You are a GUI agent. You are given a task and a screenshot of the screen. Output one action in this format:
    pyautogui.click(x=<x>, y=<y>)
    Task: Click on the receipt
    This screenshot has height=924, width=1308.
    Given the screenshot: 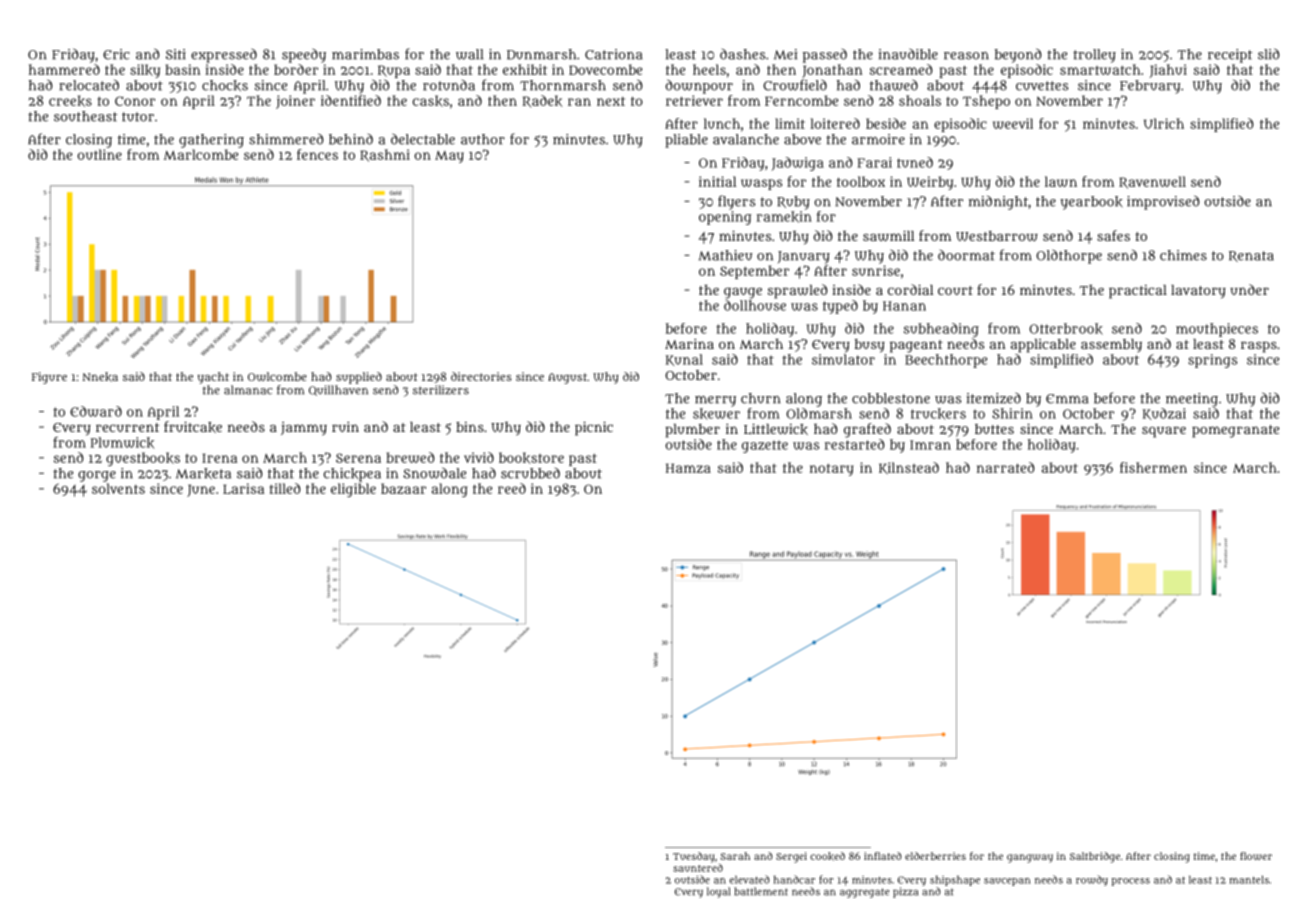 What is the action you would take?
    pyautogui.click(x=1230, y=56)
